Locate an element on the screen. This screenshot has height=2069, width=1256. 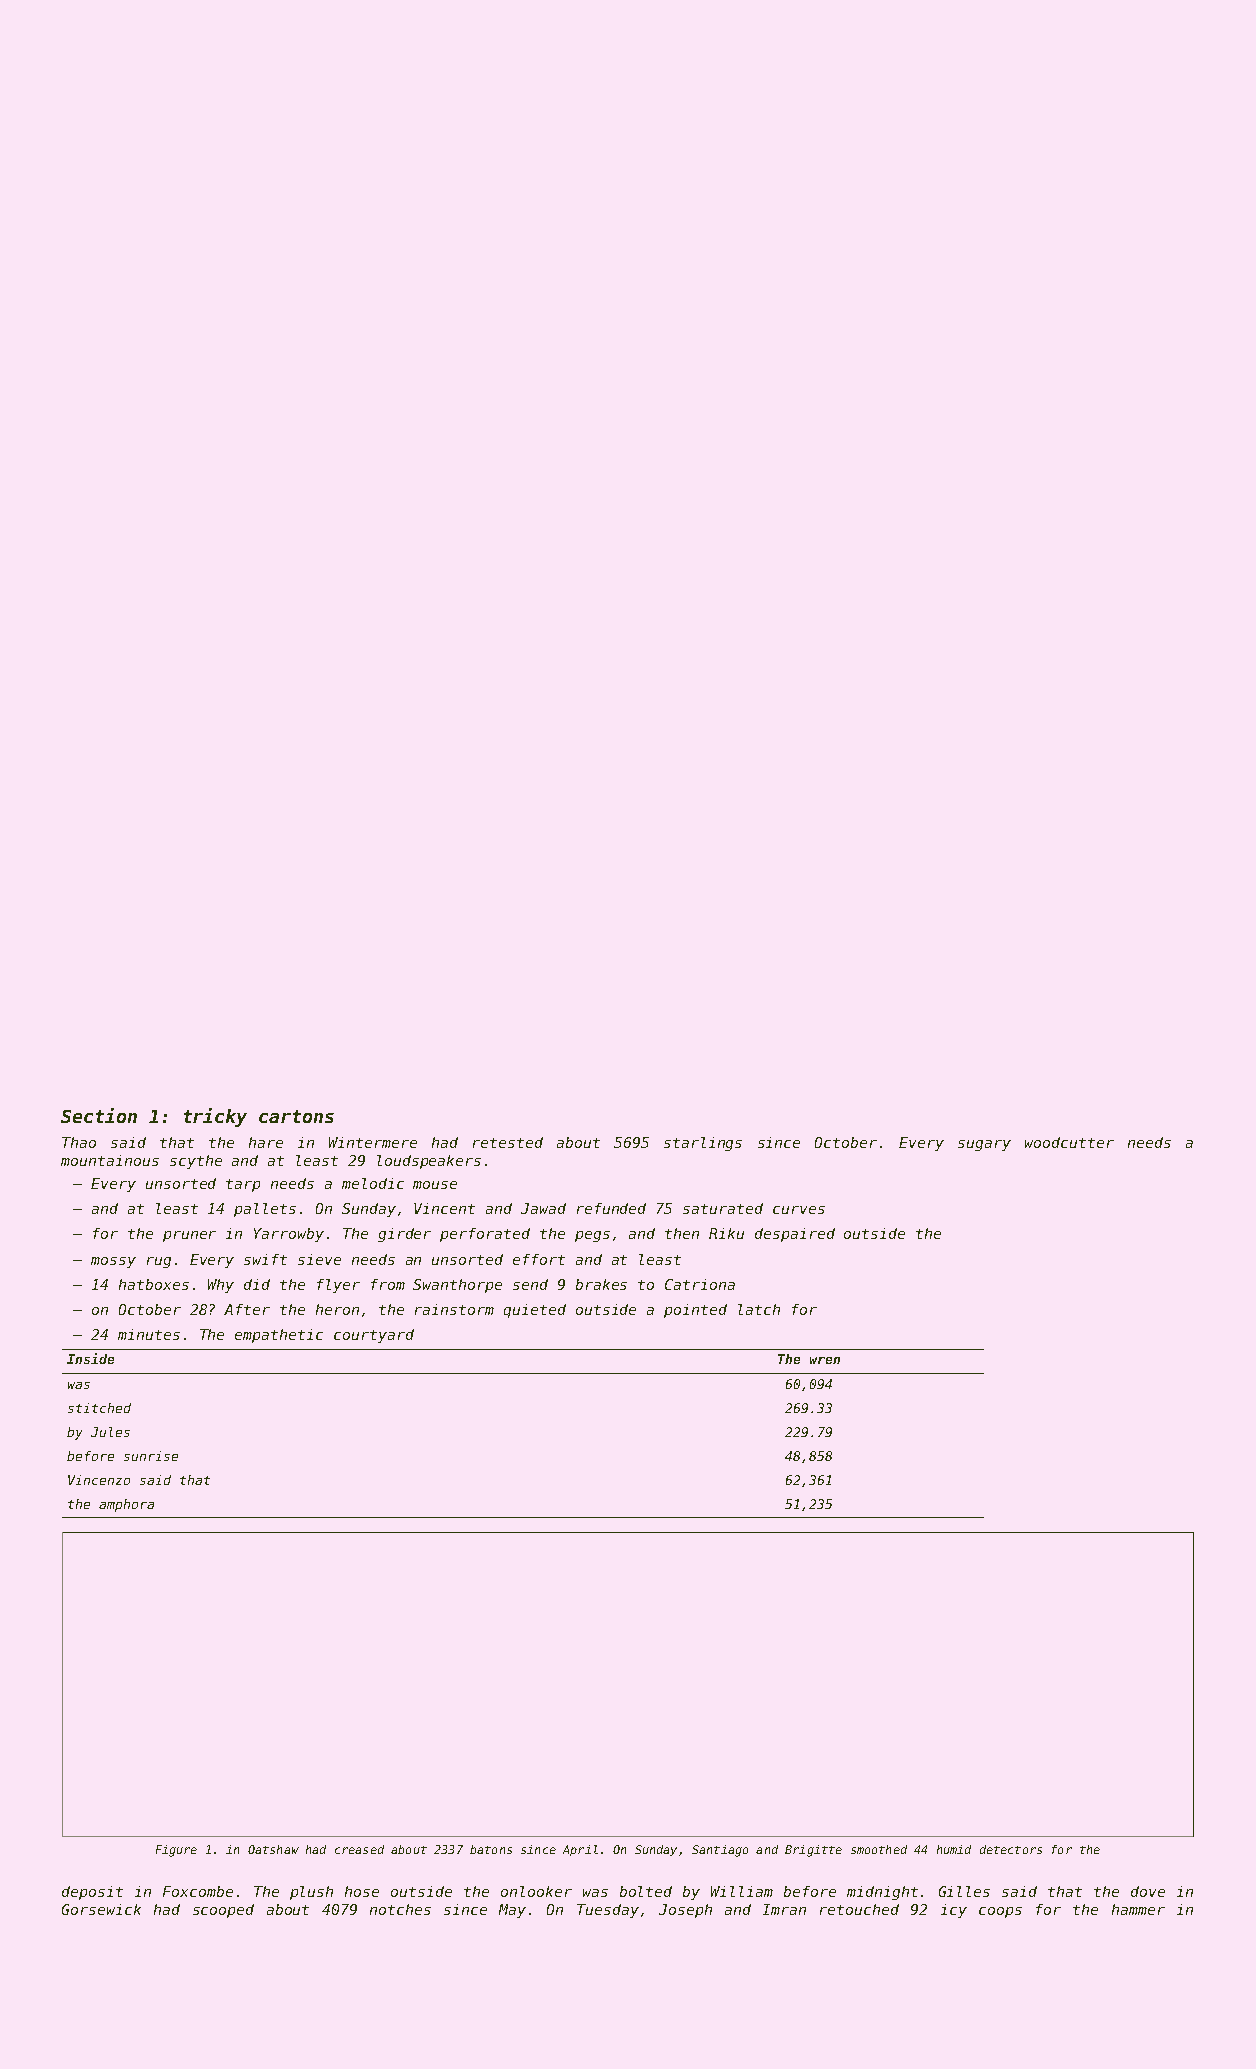
amphora is located at coordinates (126, 1505).
